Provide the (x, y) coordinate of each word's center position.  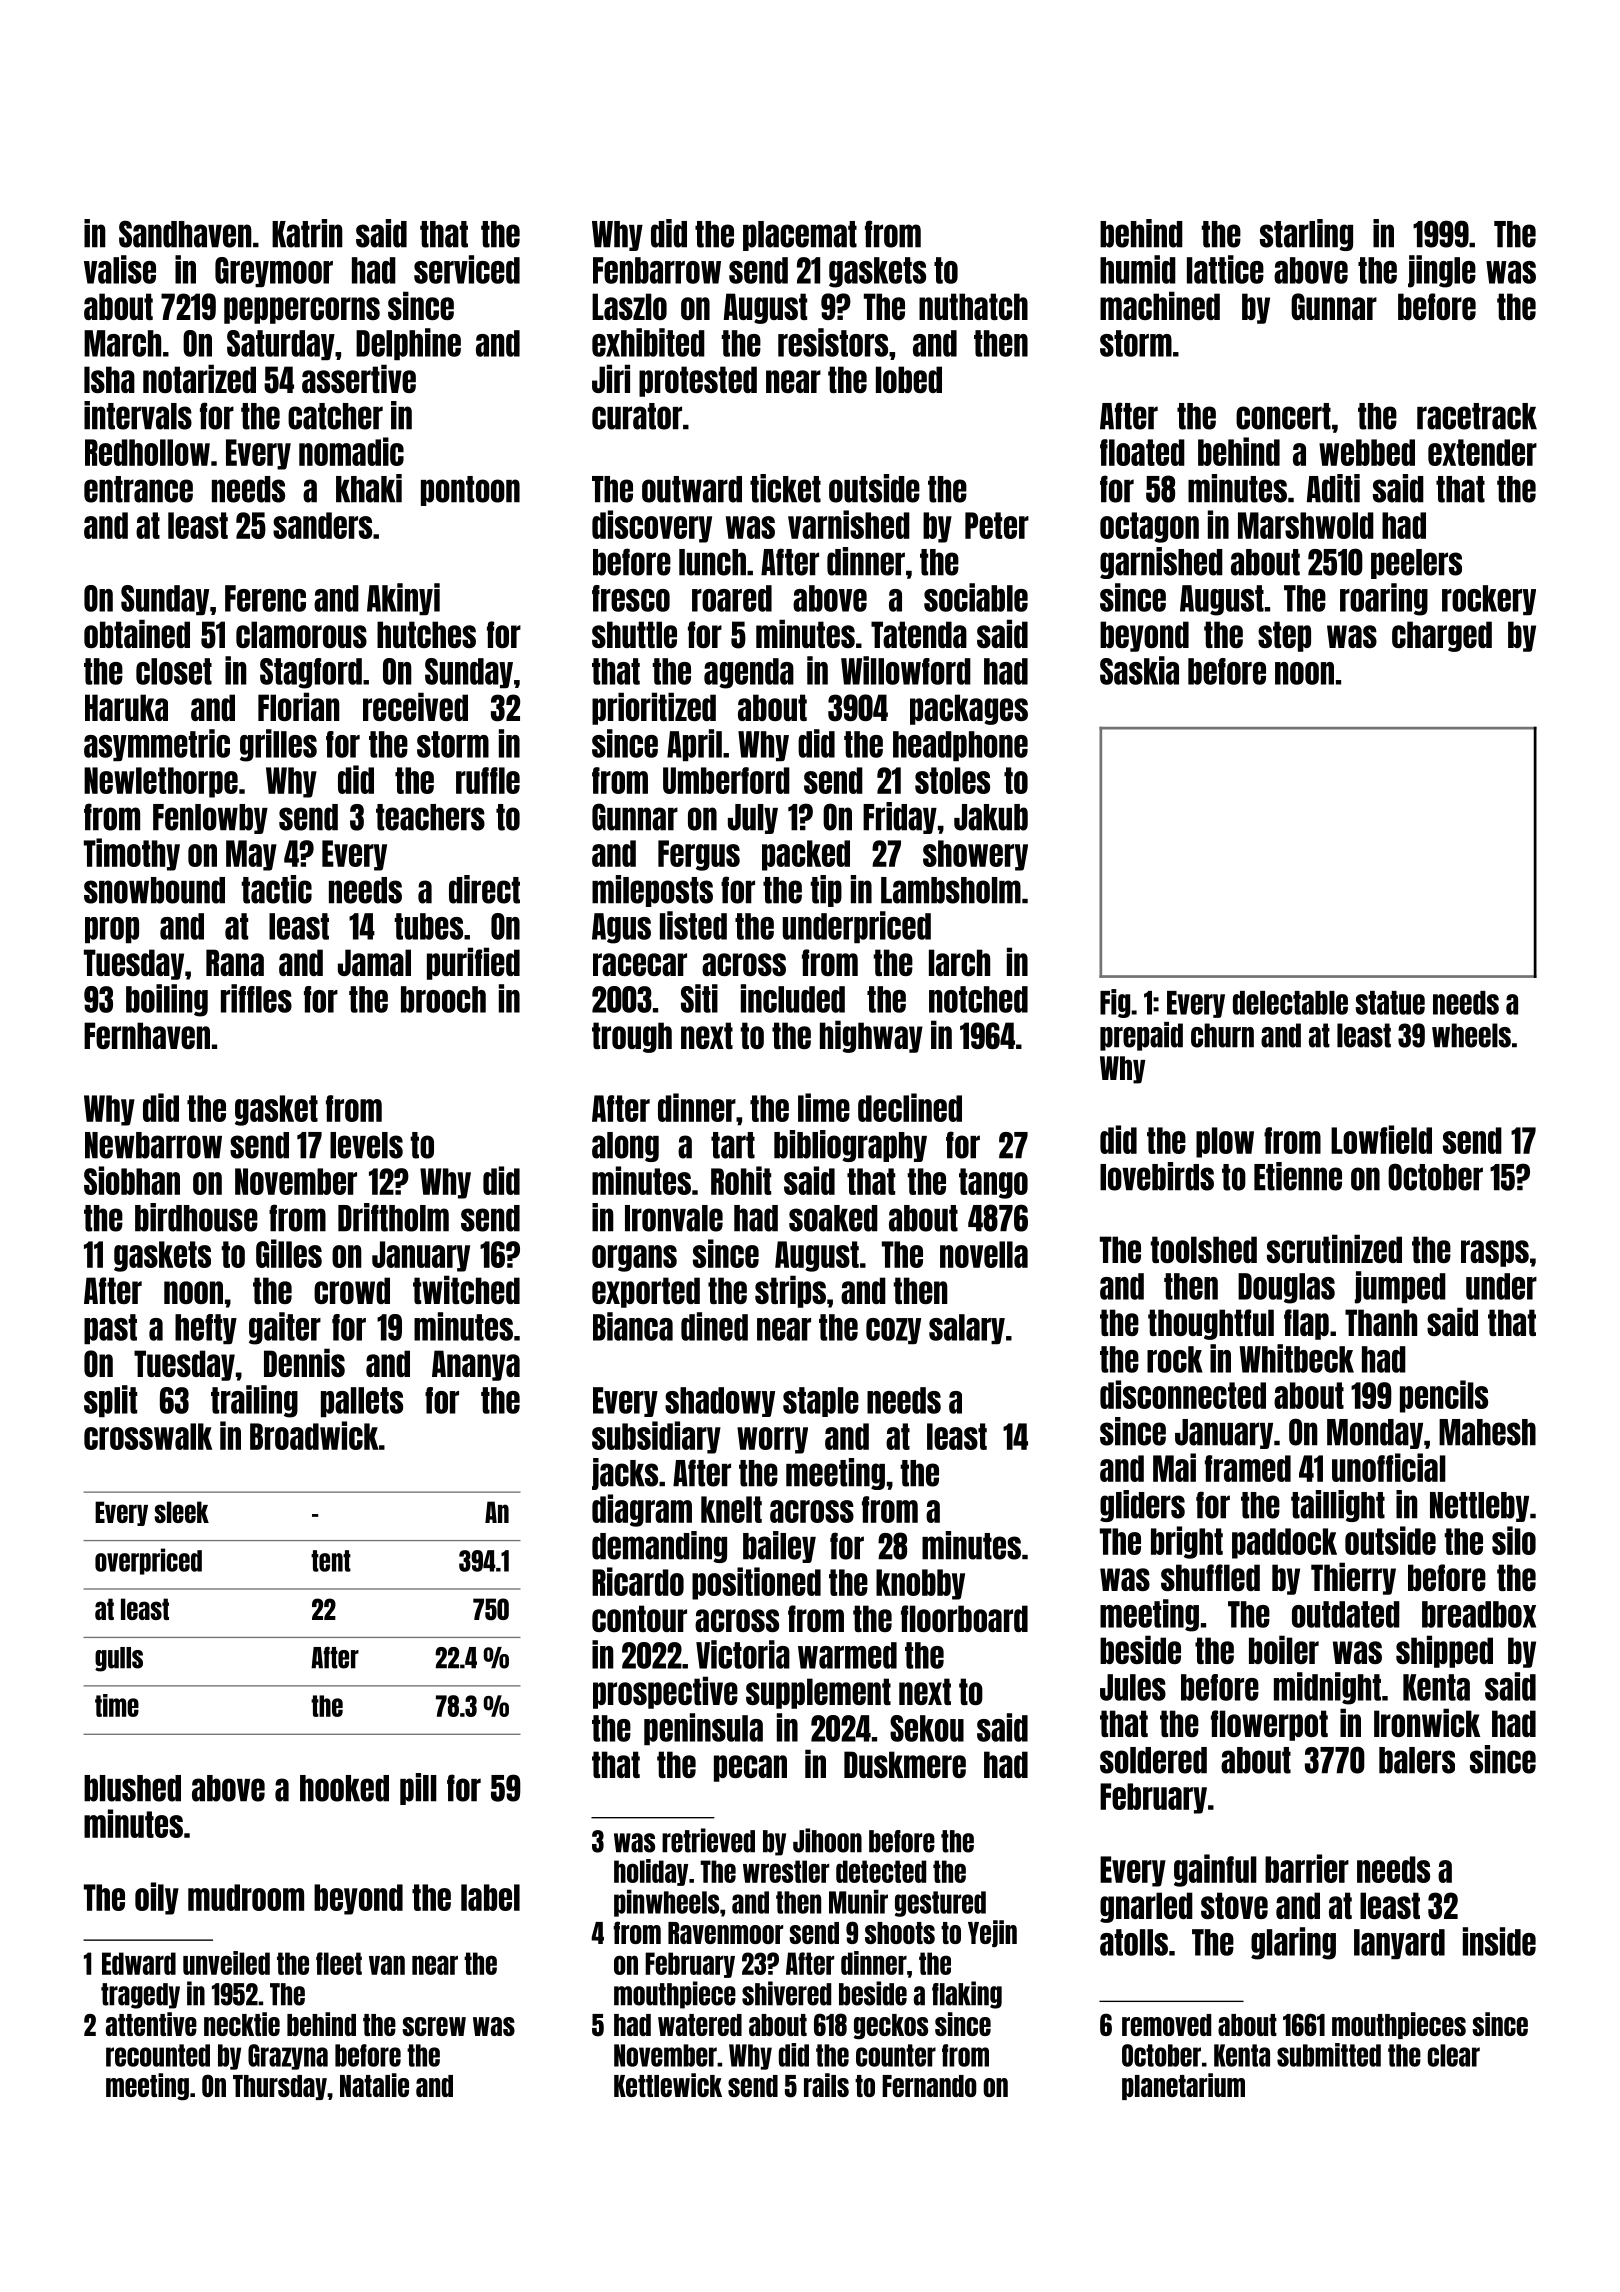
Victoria (743, 1654)
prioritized (654, 708)
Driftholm (393, 1217)
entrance (138, 489)
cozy (893, 1331)
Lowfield (1381, 1139)
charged (1442, 636)
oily (157, 1898)
